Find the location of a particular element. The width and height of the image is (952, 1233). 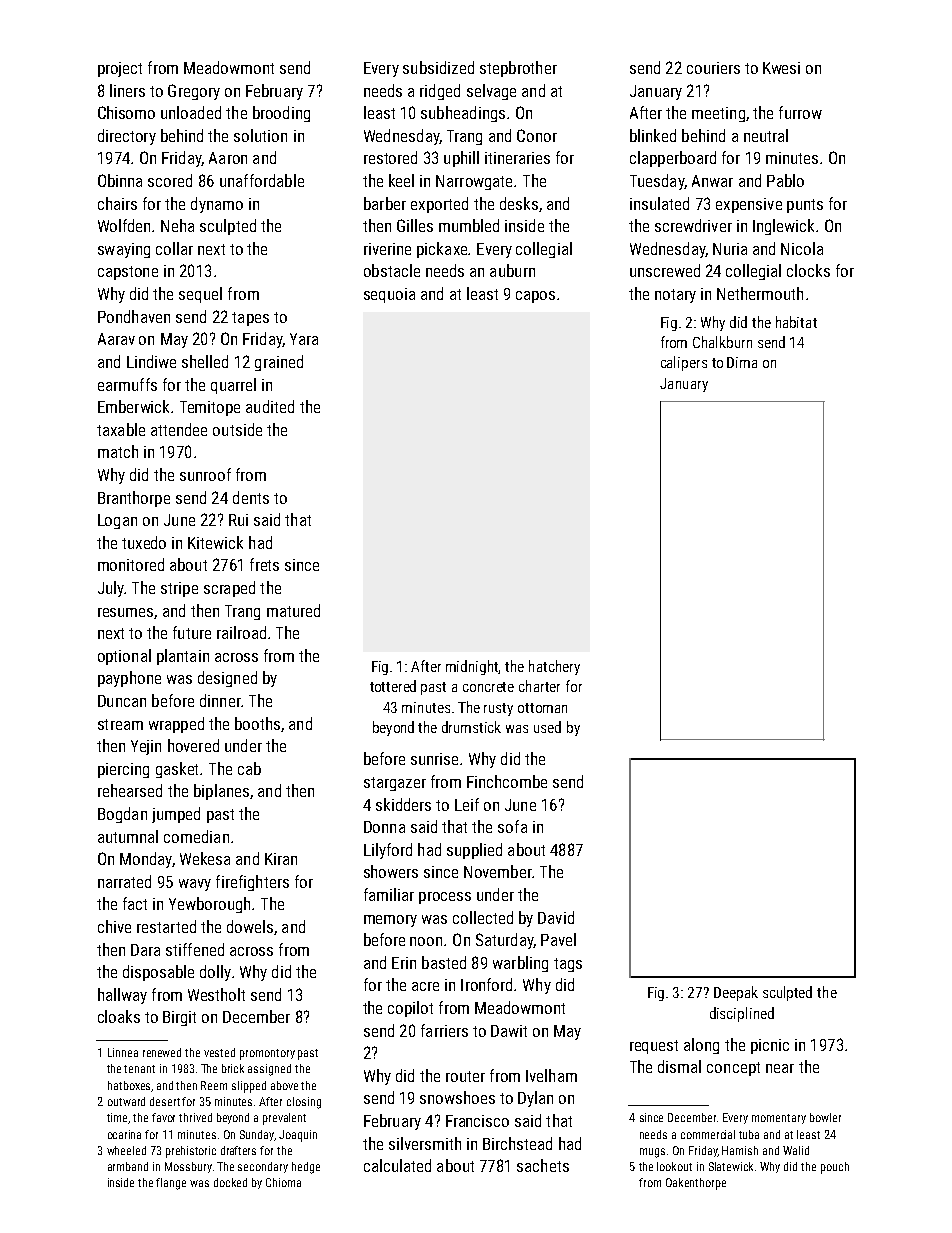

sofa is located at coordinates (512, 826).
